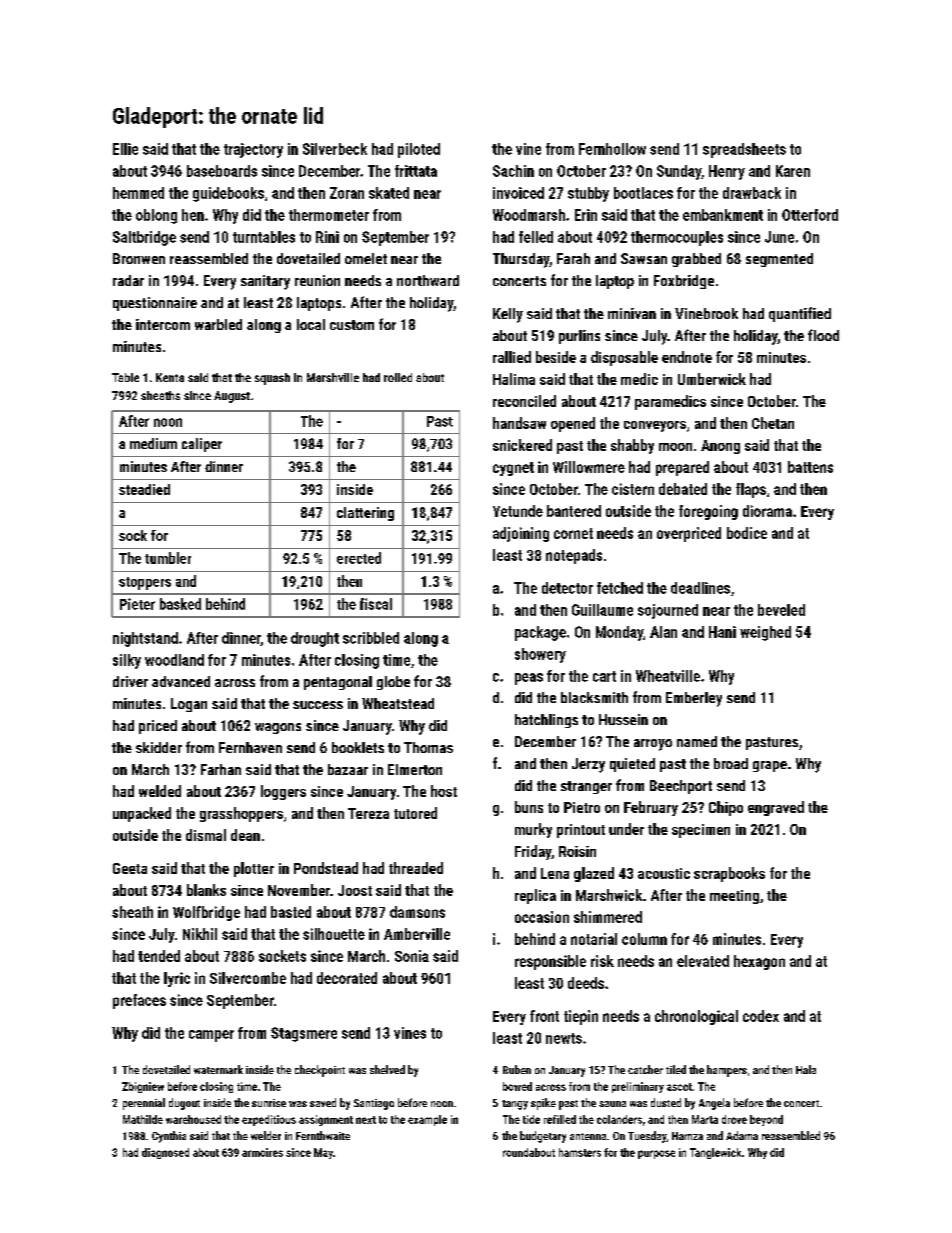 The height and width of the image is (1233, 952). What do you see at coordinates (189, 705) in the image?
I see `Logan` at bounding box center [189, 705].
